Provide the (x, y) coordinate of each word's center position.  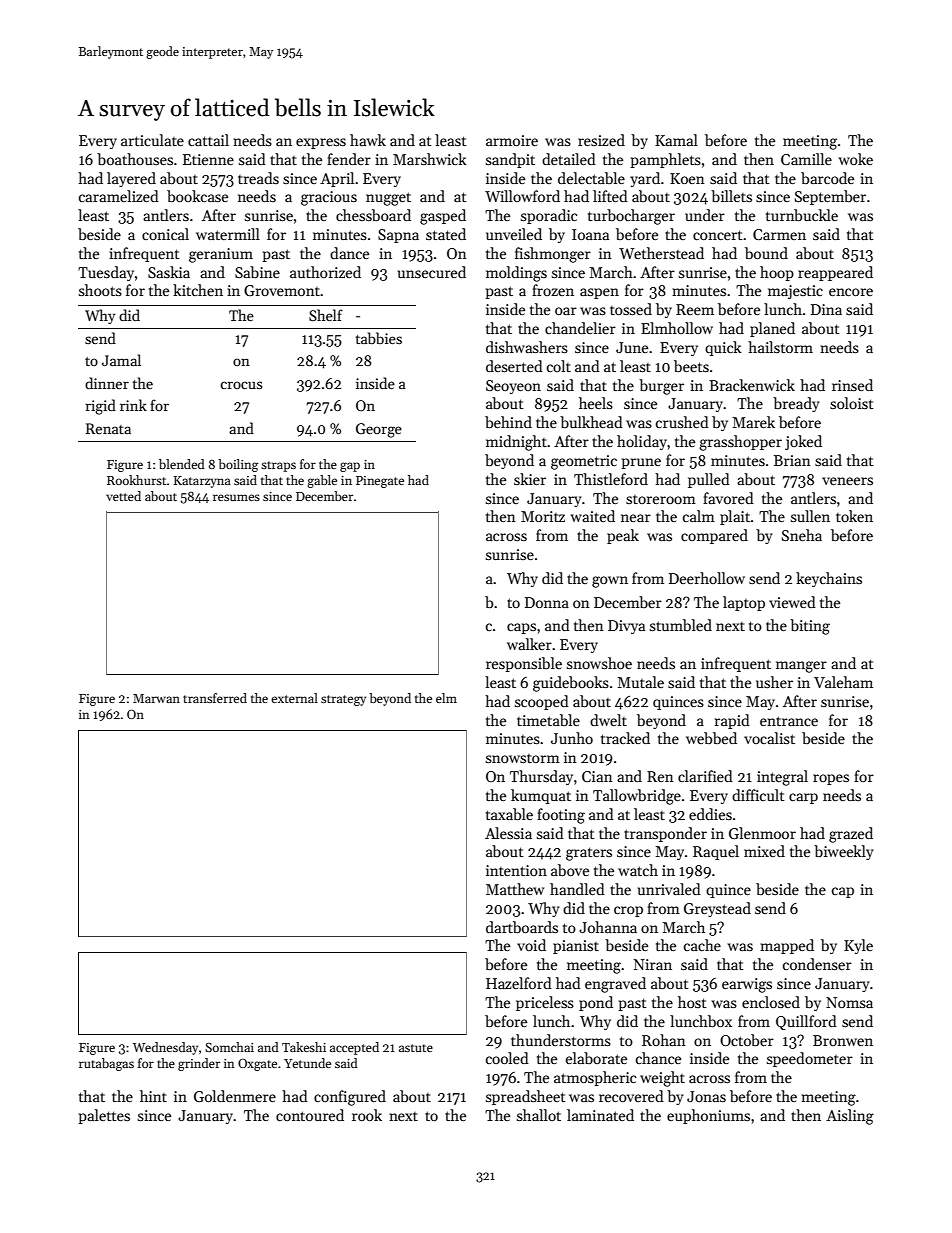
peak (623, 536)
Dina (826, 309)
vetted (123, 496)
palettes (104, 1116)
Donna (547, 602)
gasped (443, 217)
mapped (787, 946)
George (379, 430)
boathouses (135, 159)
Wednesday (165, 1048)
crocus (241, 385)
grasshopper (740, 443)
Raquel (716, 852)
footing (561, 816)
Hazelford (519, 983)
